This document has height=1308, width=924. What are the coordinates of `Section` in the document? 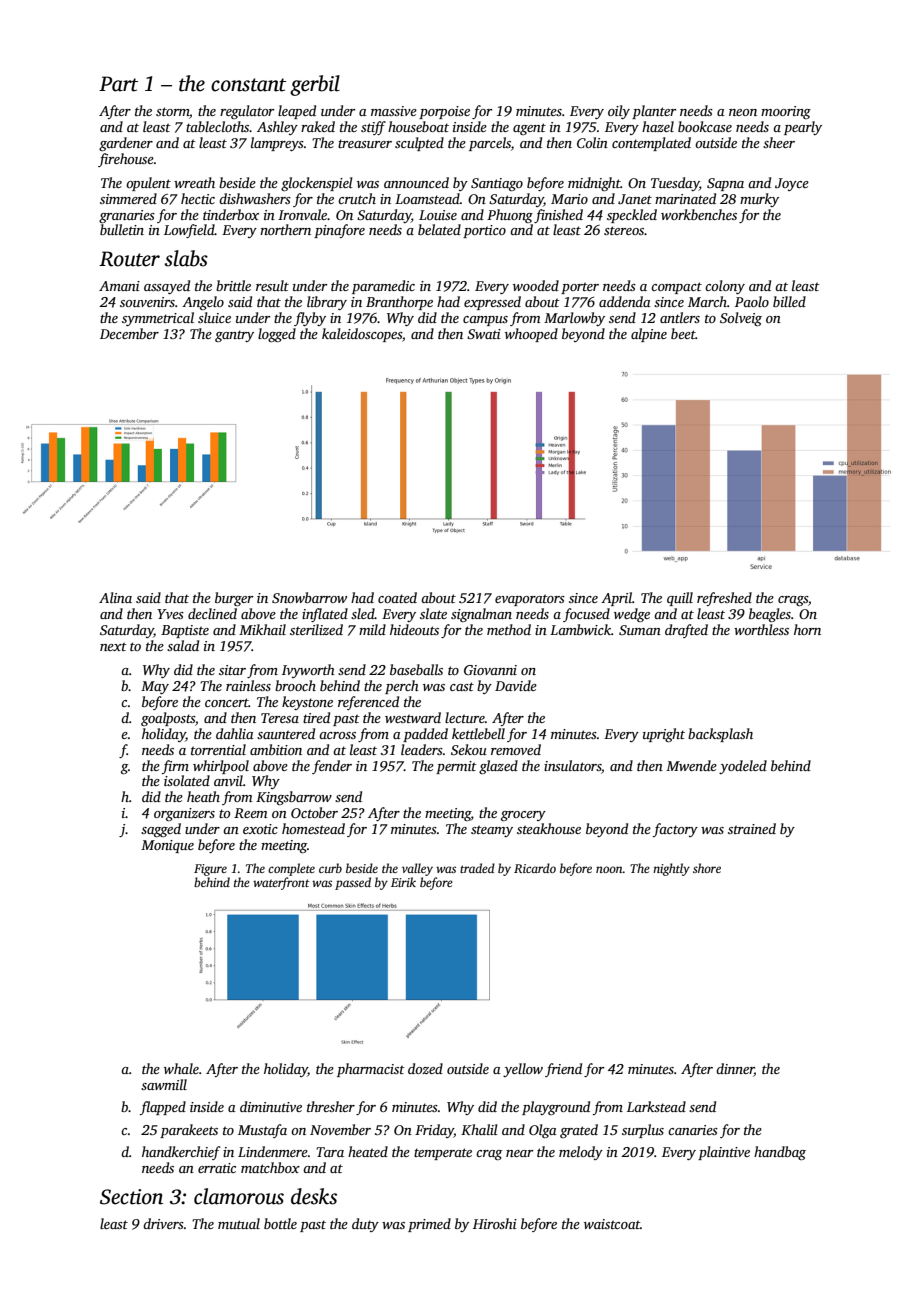 It's located at (131, 1197).
